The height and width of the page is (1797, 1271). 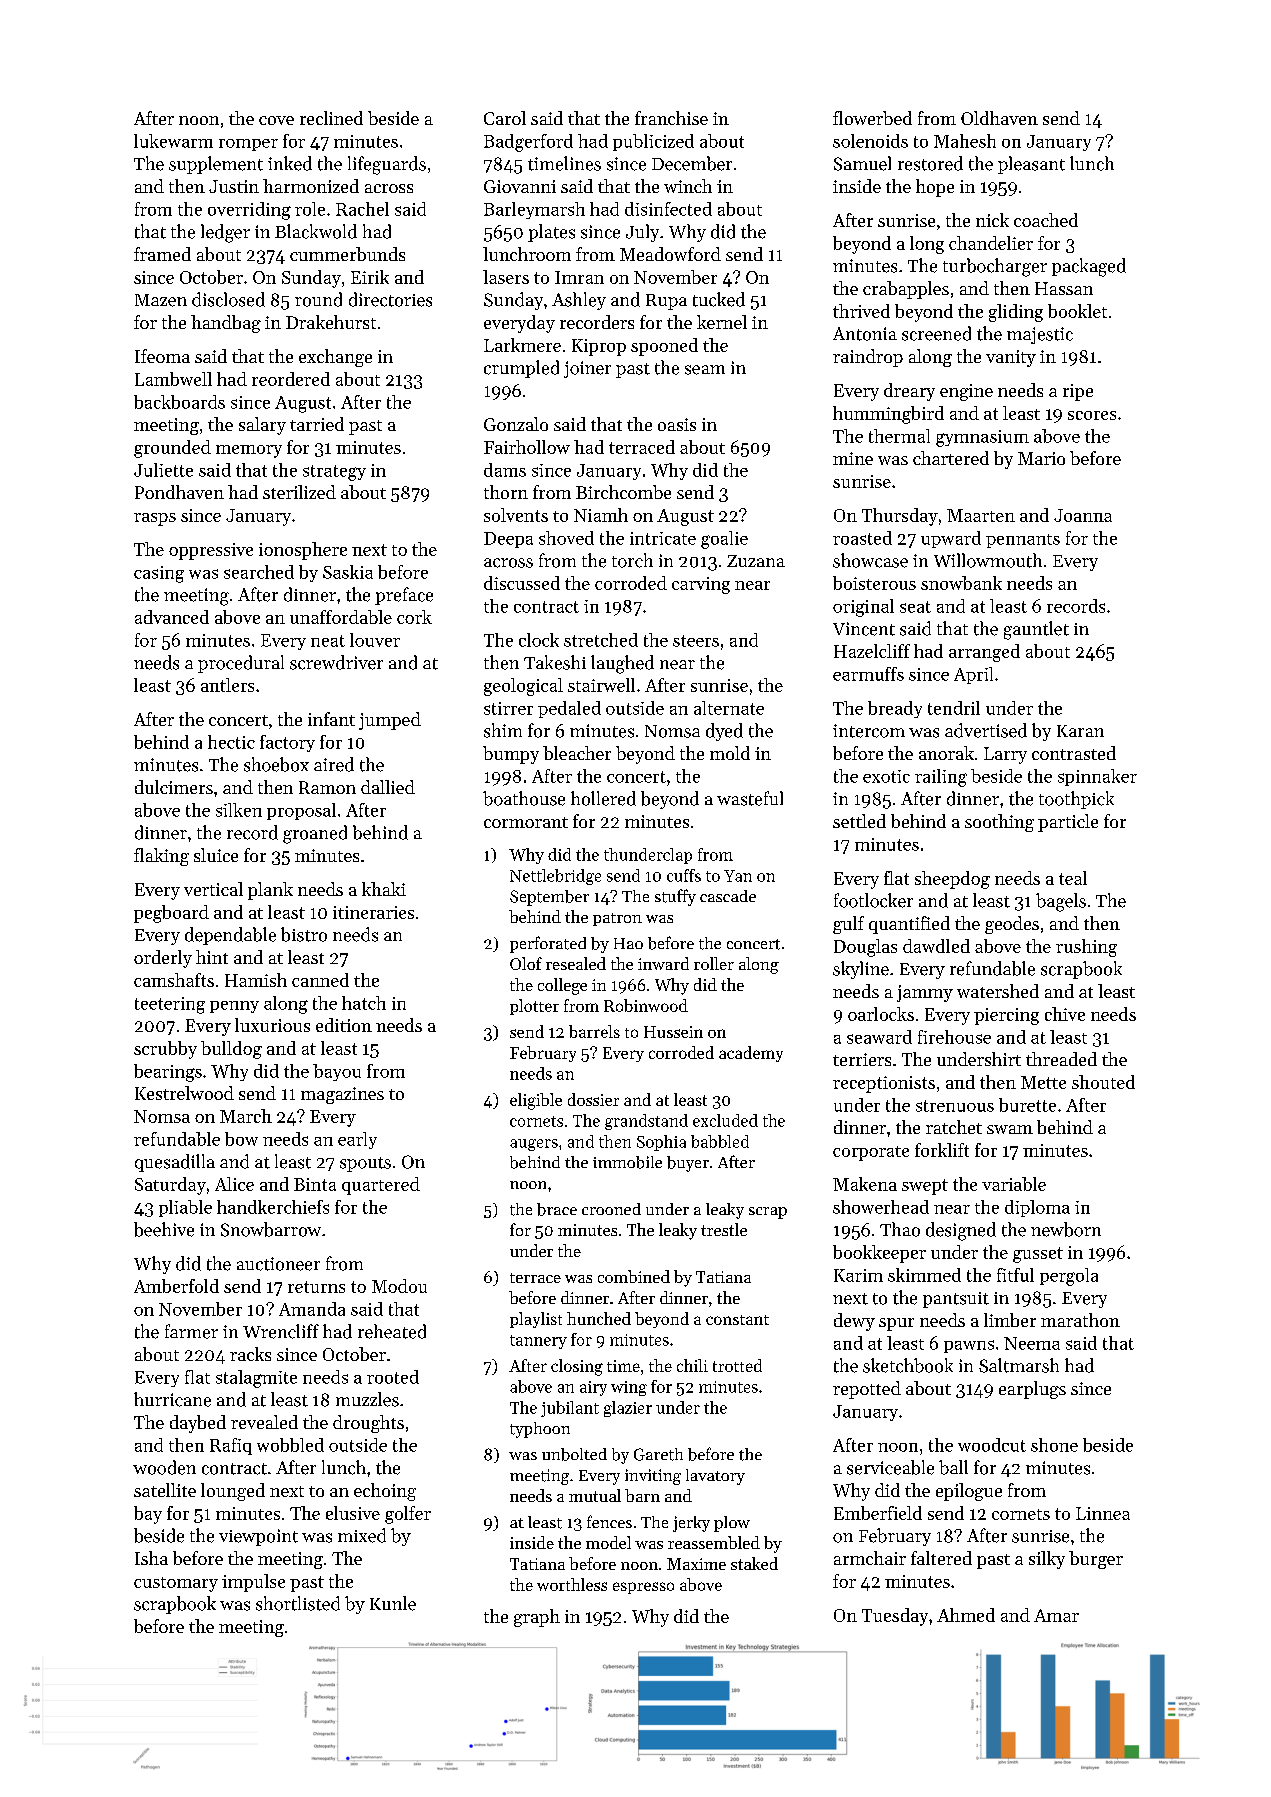 I want to click on dreary, so click(x=909, y=392).
